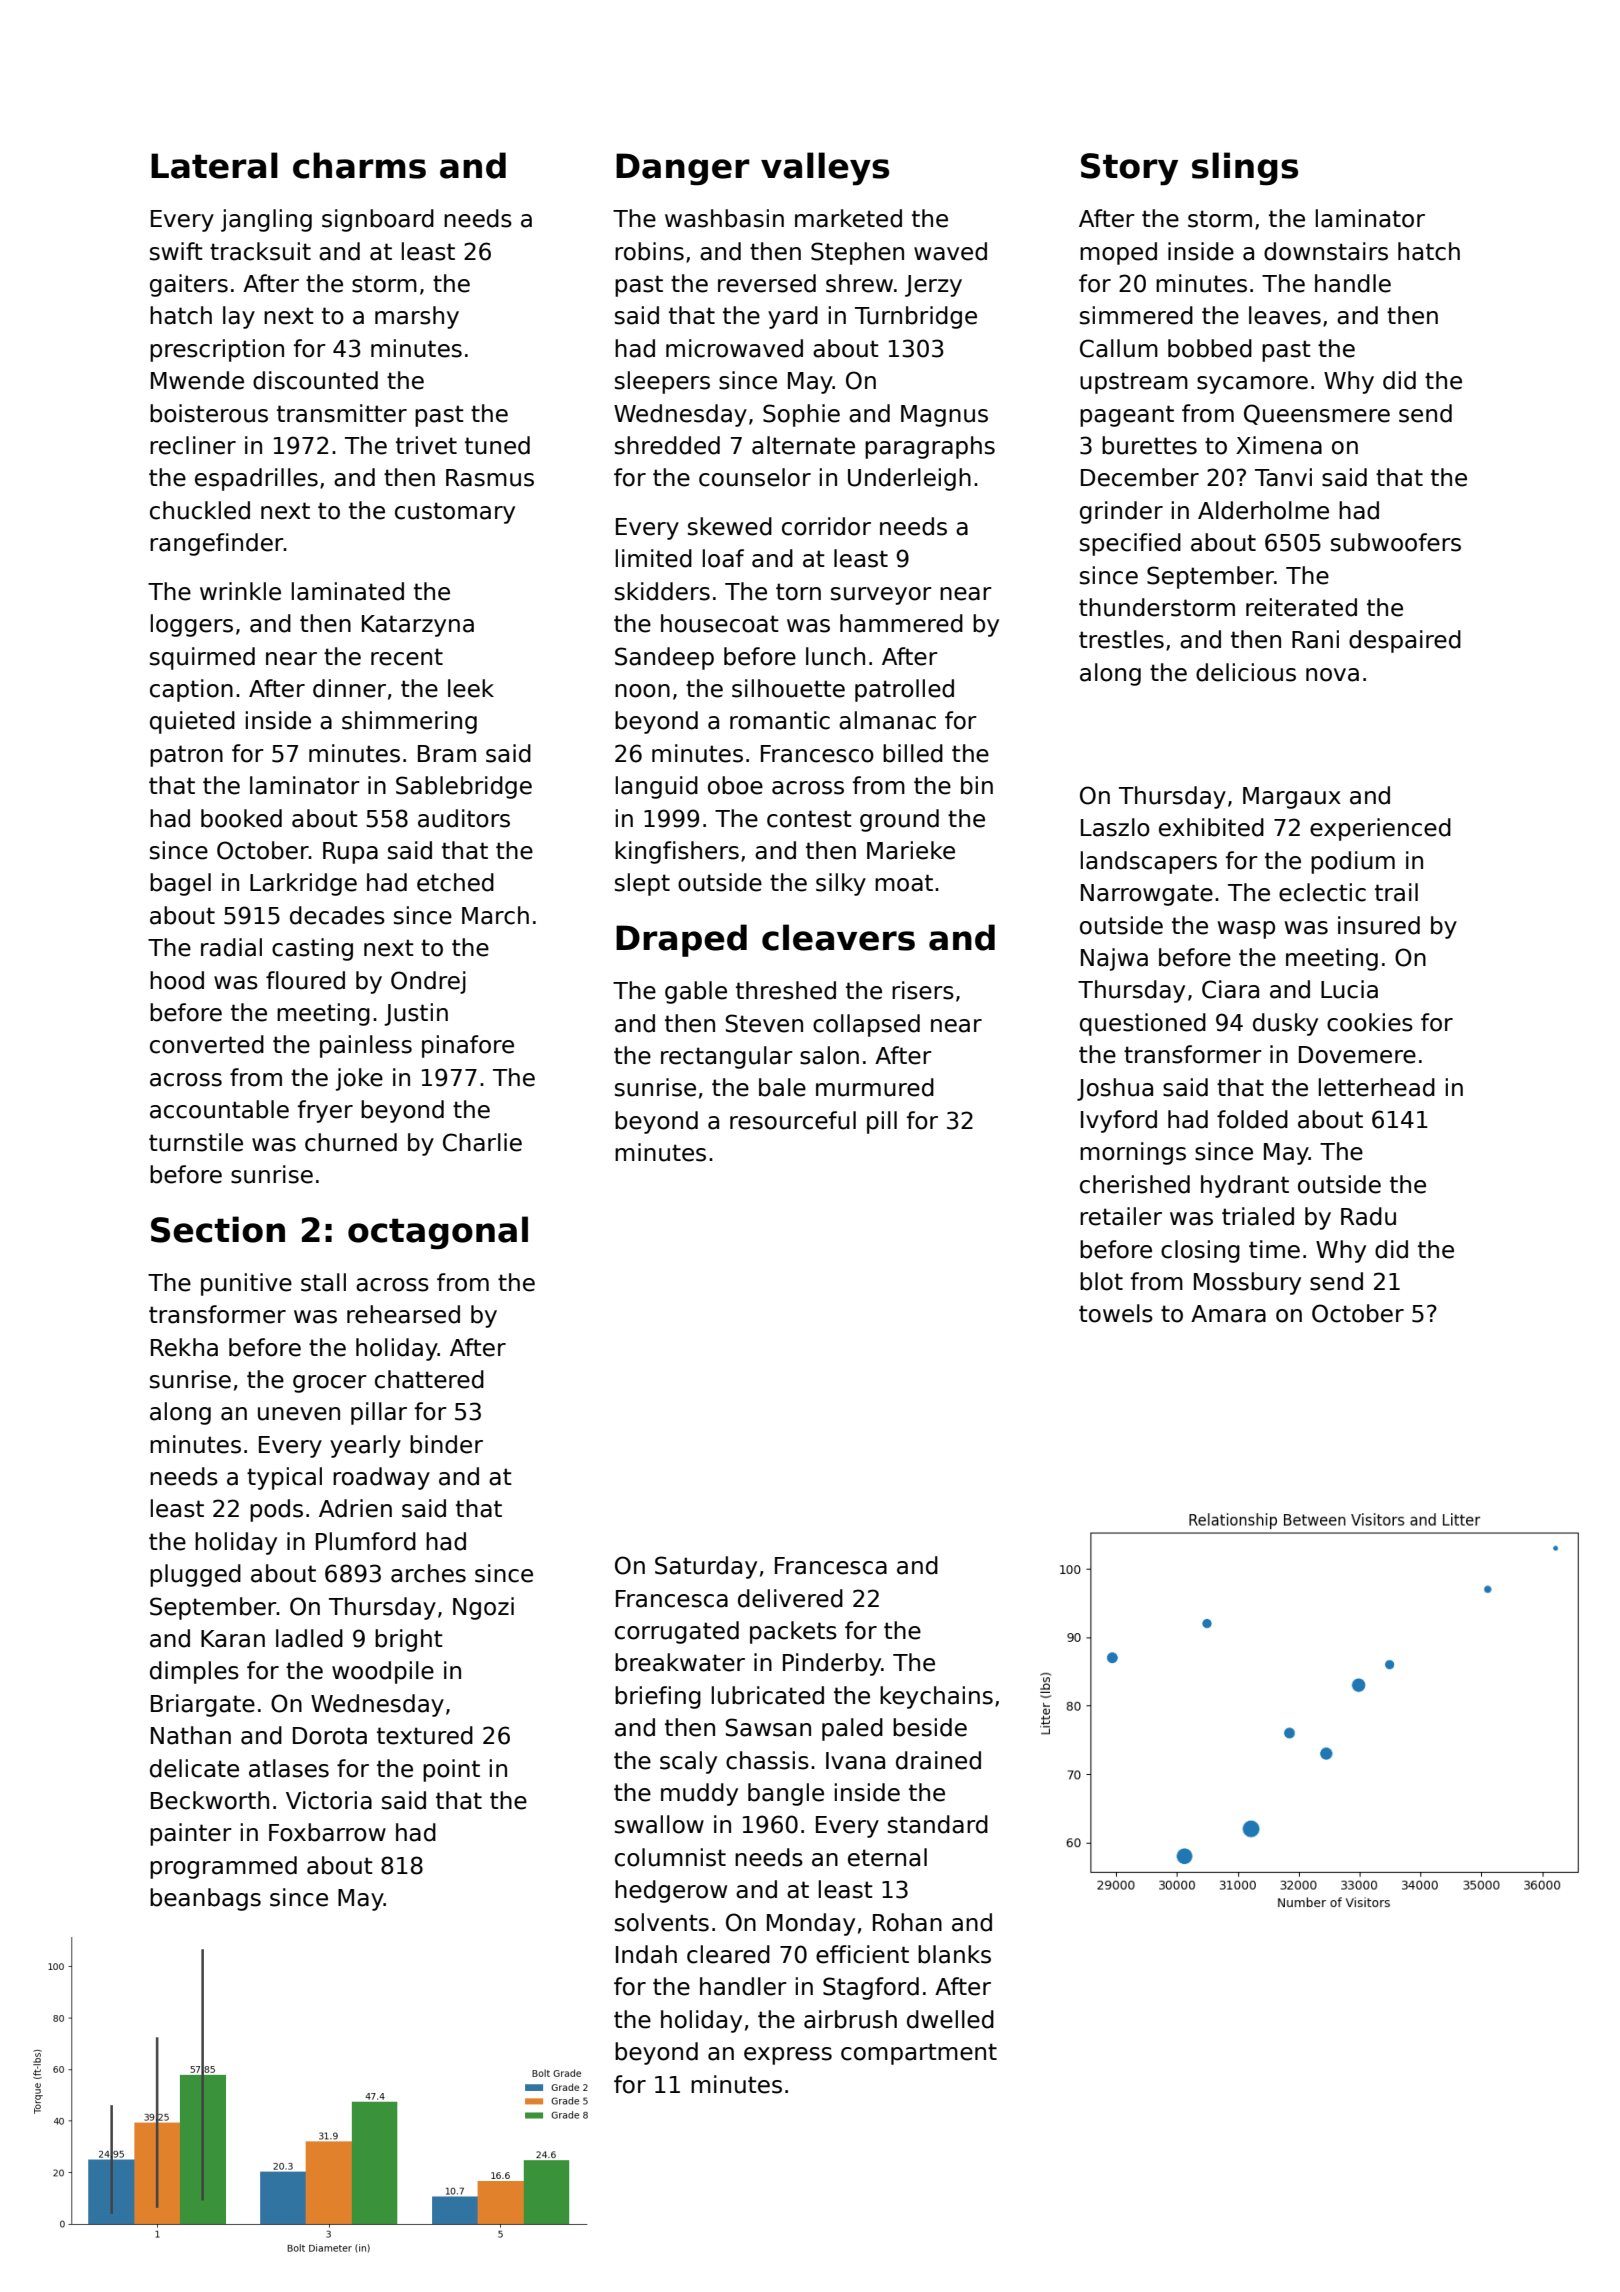  I want to click on airbrush, so click(850, 2019).
